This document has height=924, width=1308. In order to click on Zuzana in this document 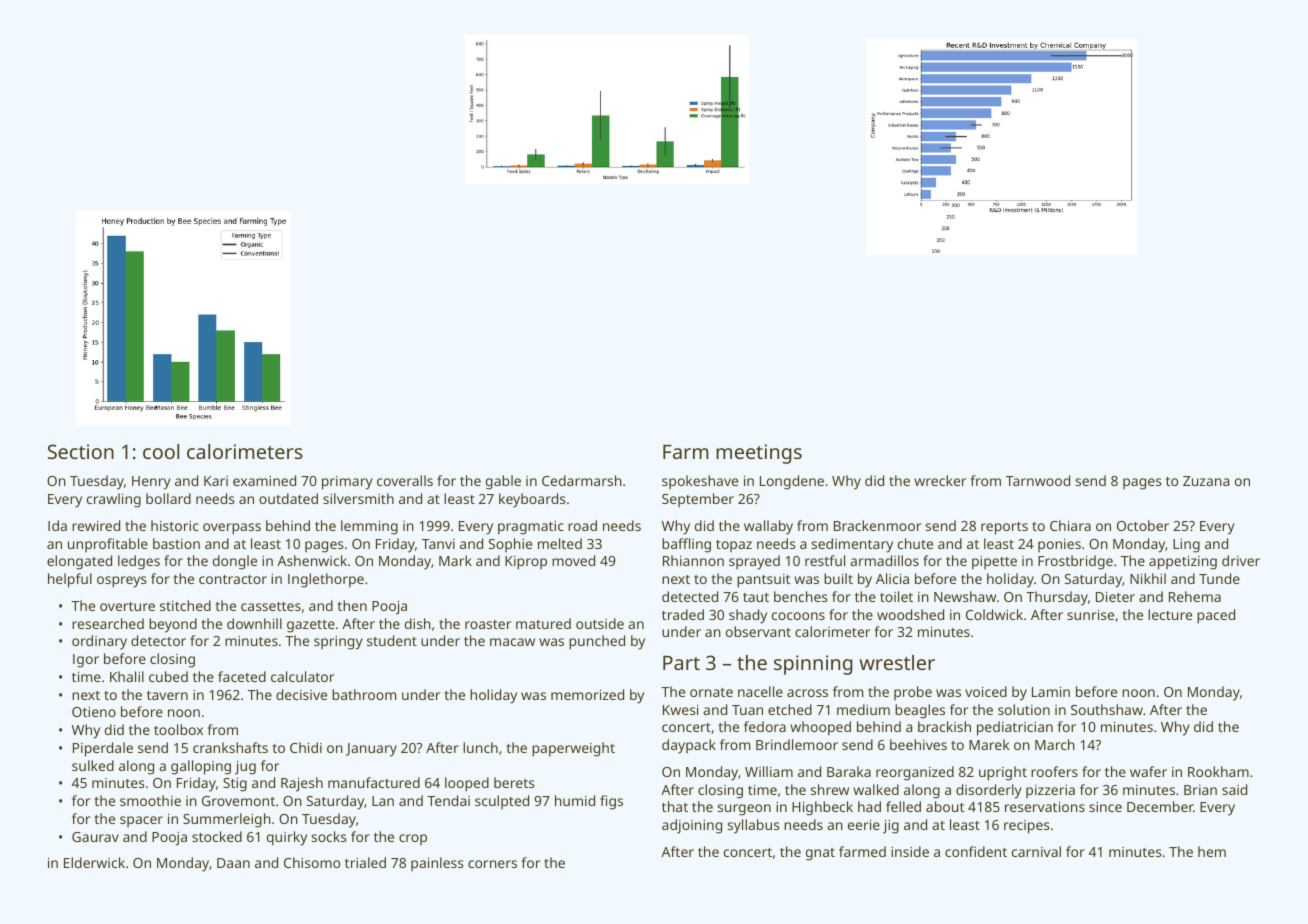, I will do `click(1206, 481)`.
